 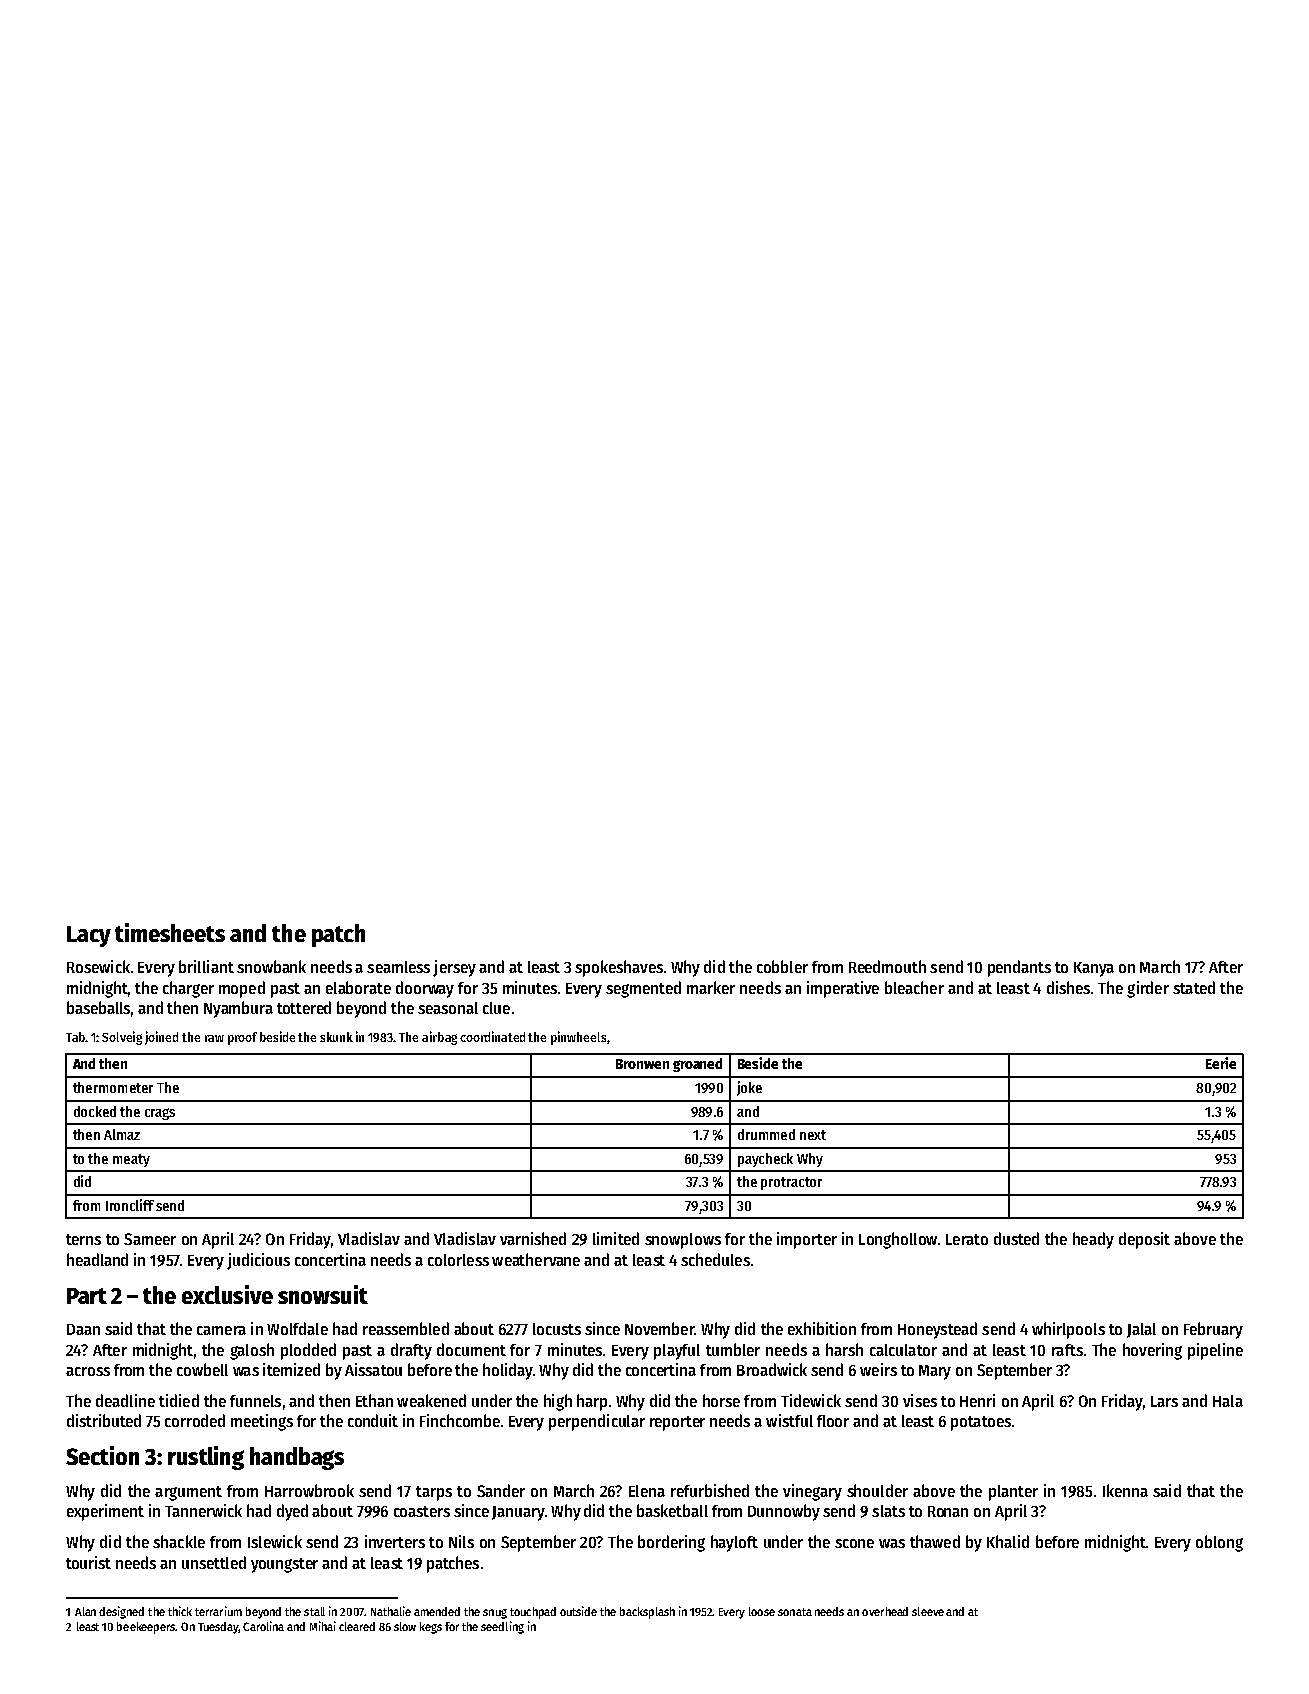 What do you see at coordinates (643, 989) in the screenshot?
I see `segmented` at bounding box center [643, 989].
